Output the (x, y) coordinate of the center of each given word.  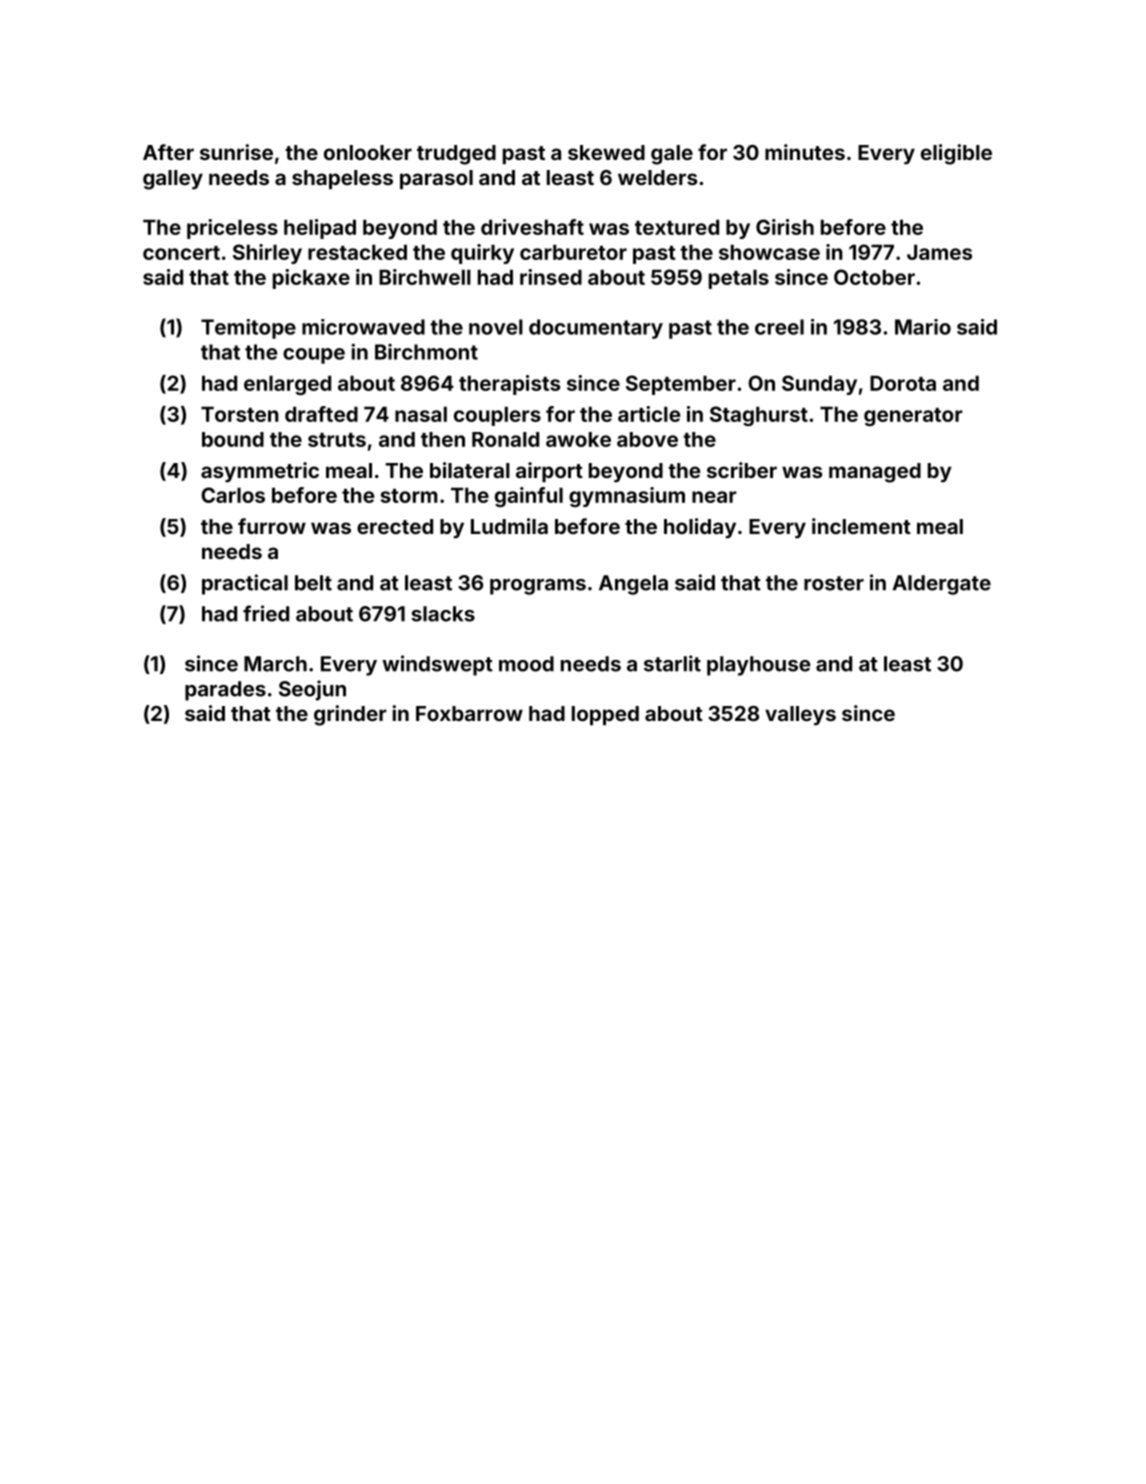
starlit (672, 663)
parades (225, 691)
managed (875, 473)
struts (337, 440)
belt (313, 583)
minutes (805, 152)
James (939, 252)
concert (181, 253)
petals (739, 279)
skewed (606, 152)
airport (549, 472)
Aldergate (942, 585)
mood (526, 664)
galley (173, 180)
